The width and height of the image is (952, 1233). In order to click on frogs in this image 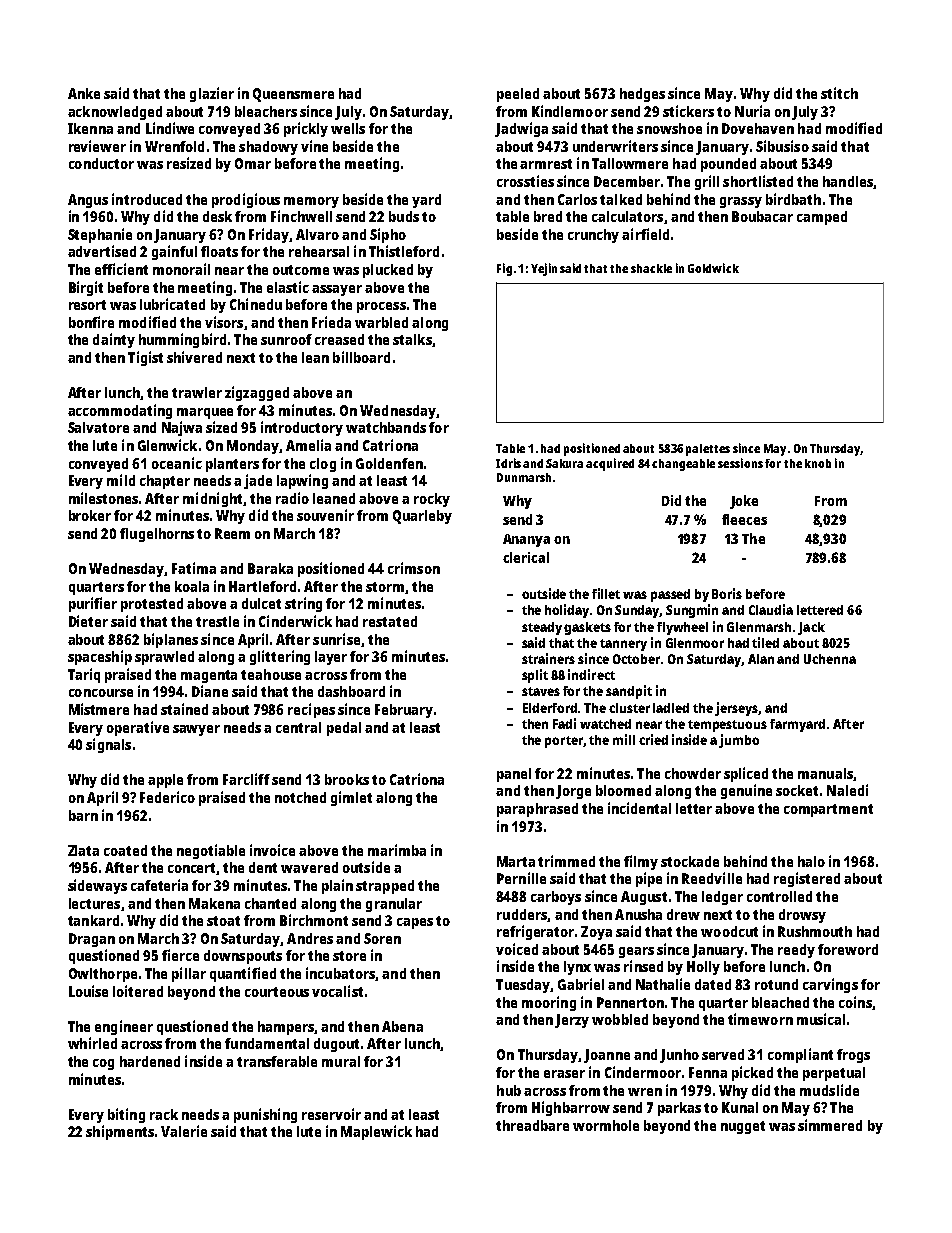, I will do `click(853, 1056)`.
